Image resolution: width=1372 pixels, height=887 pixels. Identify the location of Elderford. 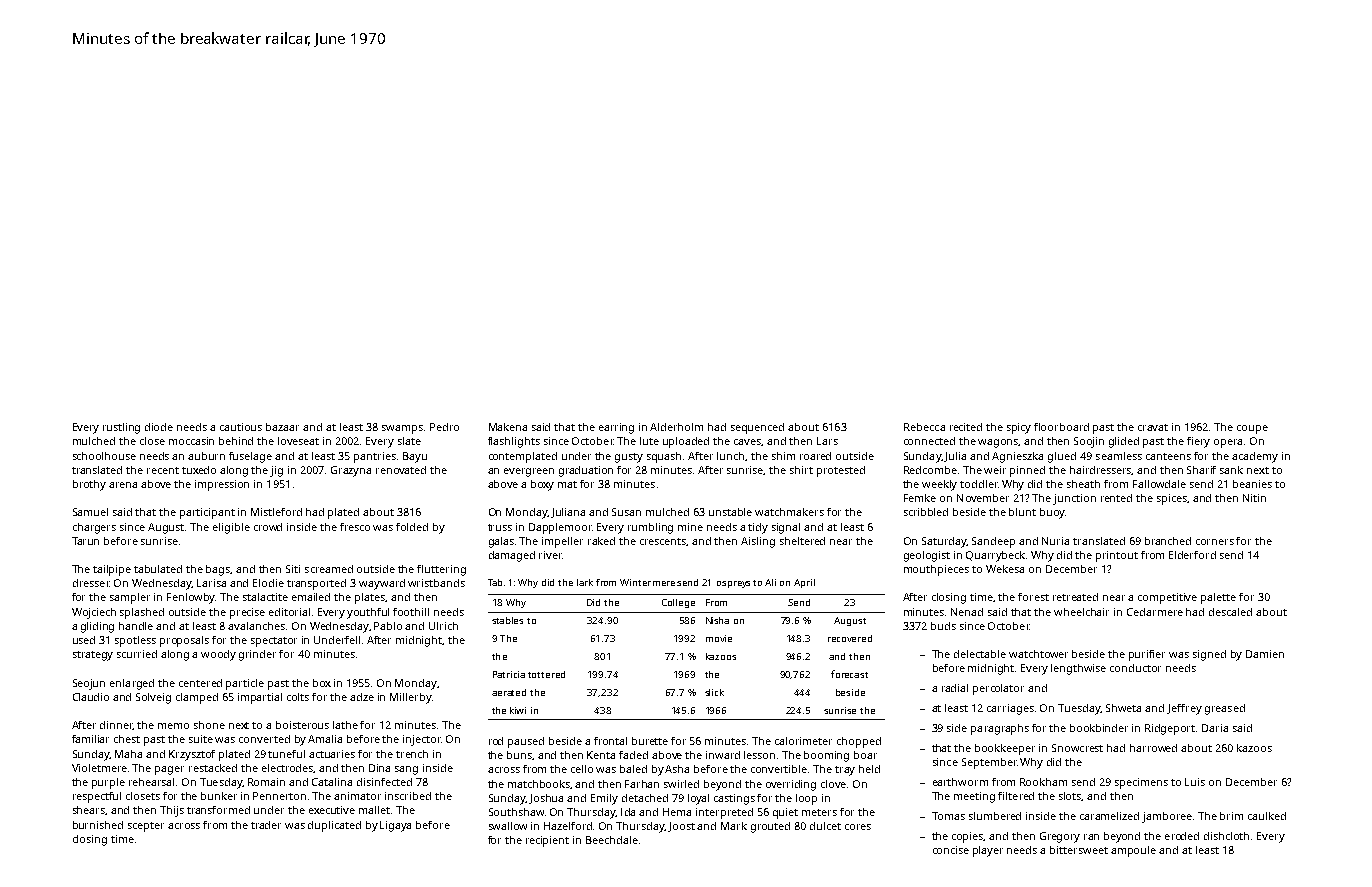
(1192, 555).
